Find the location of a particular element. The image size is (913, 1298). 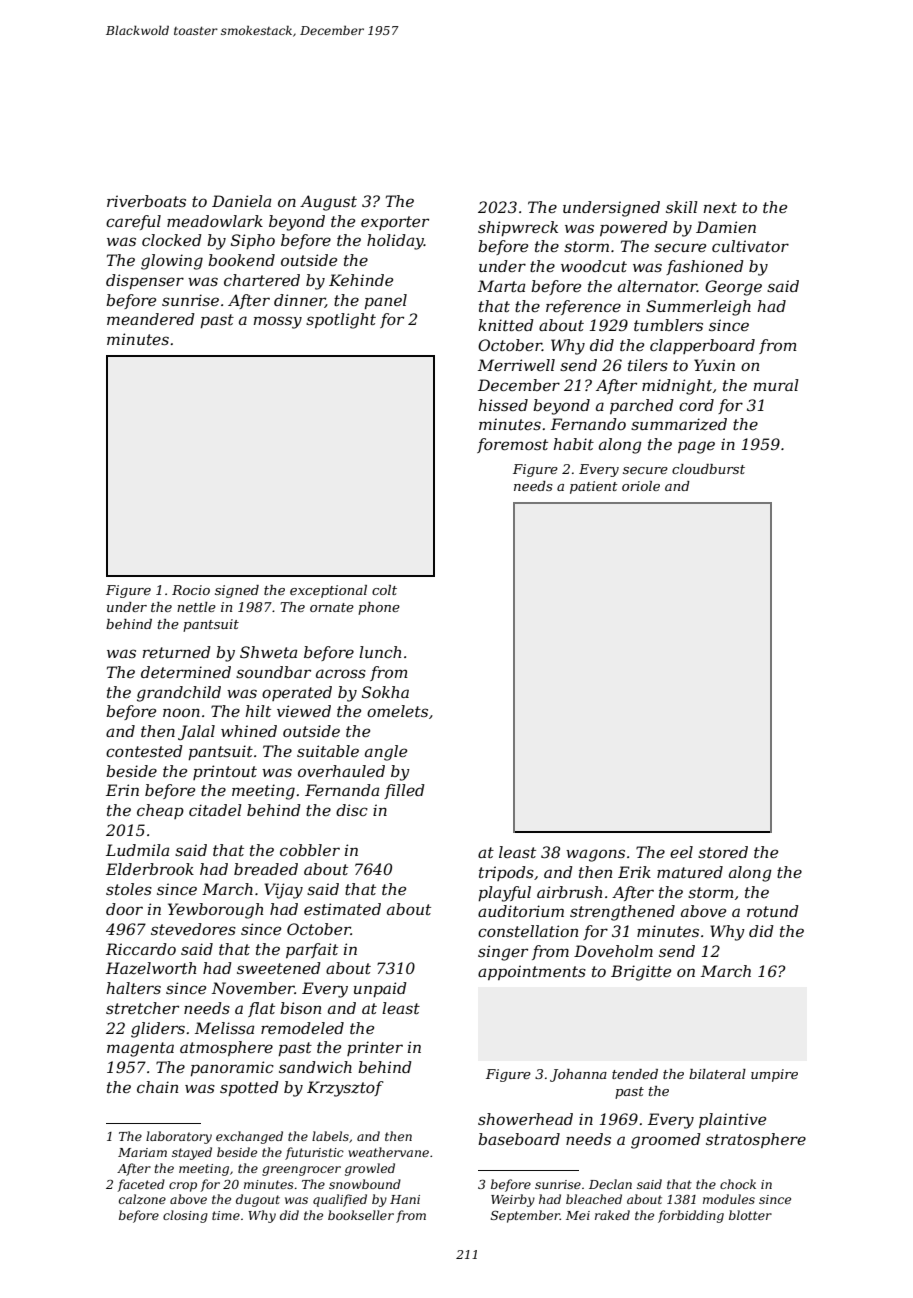

Rocio is located at coordinates (191, 590).
